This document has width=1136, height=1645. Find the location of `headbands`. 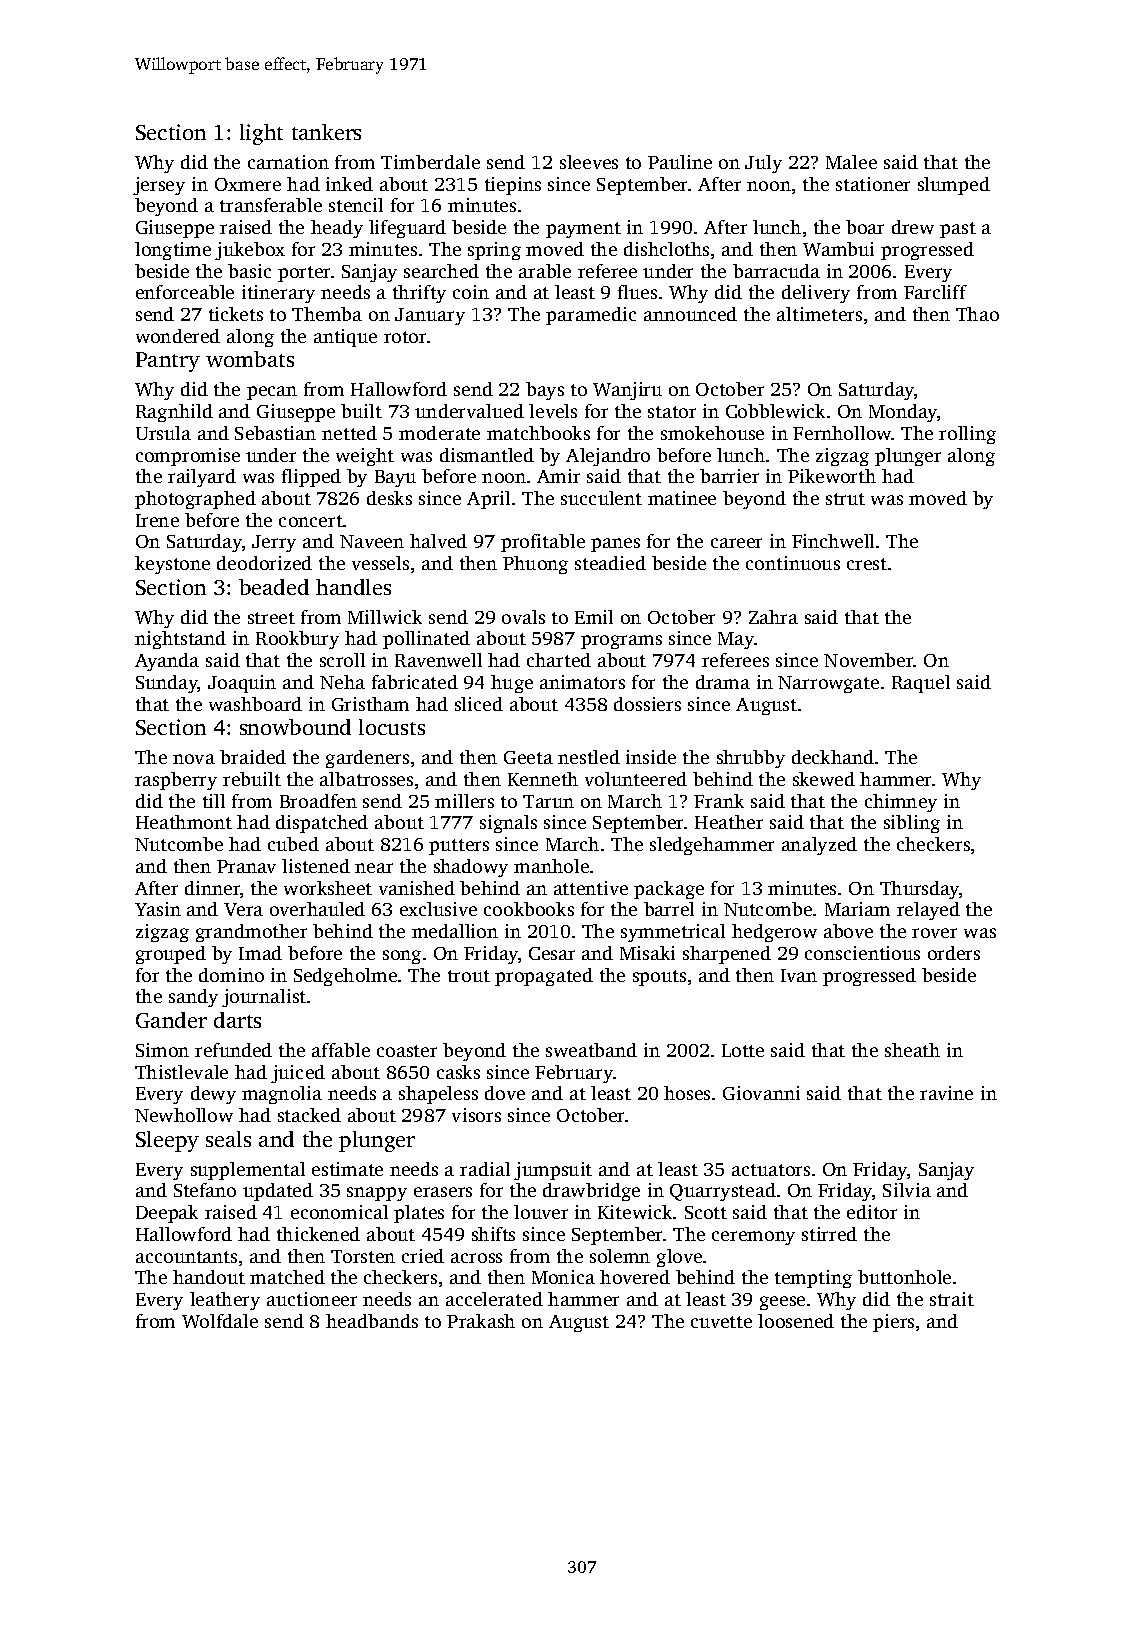

headbands is located at coordinates (372, 1321).
